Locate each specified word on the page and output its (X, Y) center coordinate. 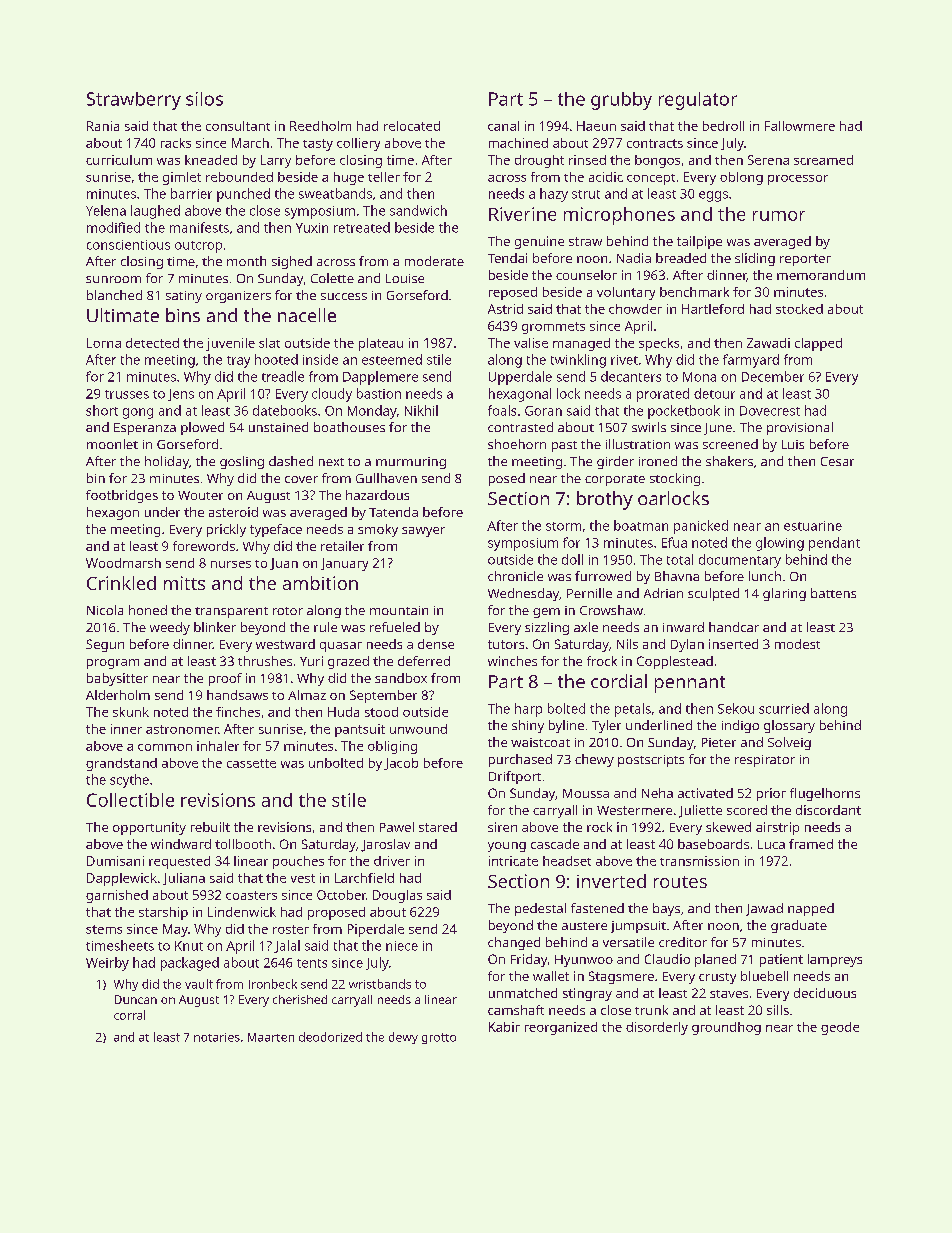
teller (384, 177)
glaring (784, 594)
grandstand (121, 764)
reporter (805, 260)
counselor (586, 275)
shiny (528, 726)
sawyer (423, 532)
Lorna (104, 343)
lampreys (835, 960)
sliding (755, 259)
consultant (238, 126)
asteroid (233, 512)
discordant (828, 810)
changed (514, 943)
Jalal (287, 946)
